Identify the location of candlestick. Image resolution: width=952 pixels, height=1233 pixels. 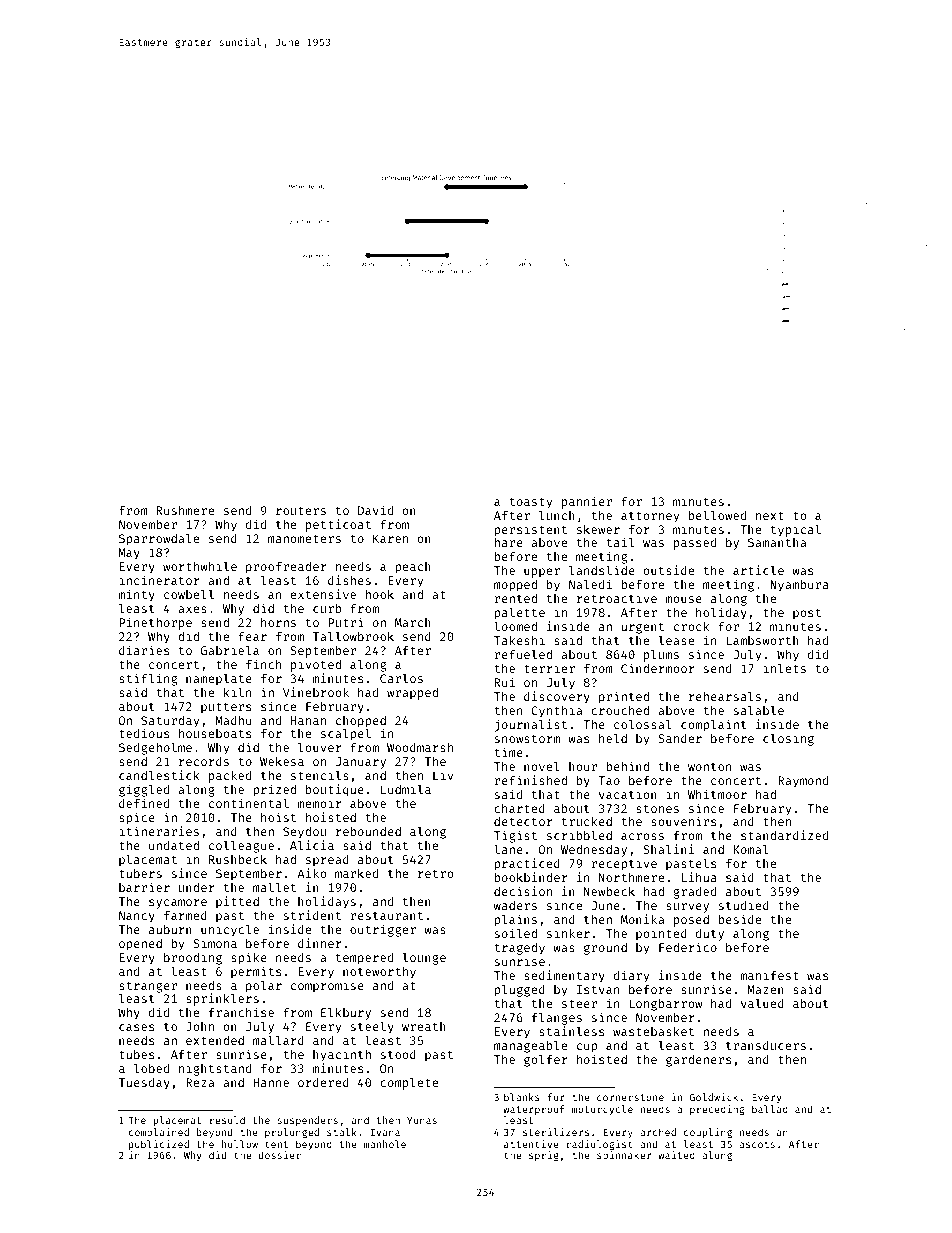
(159, 775).
